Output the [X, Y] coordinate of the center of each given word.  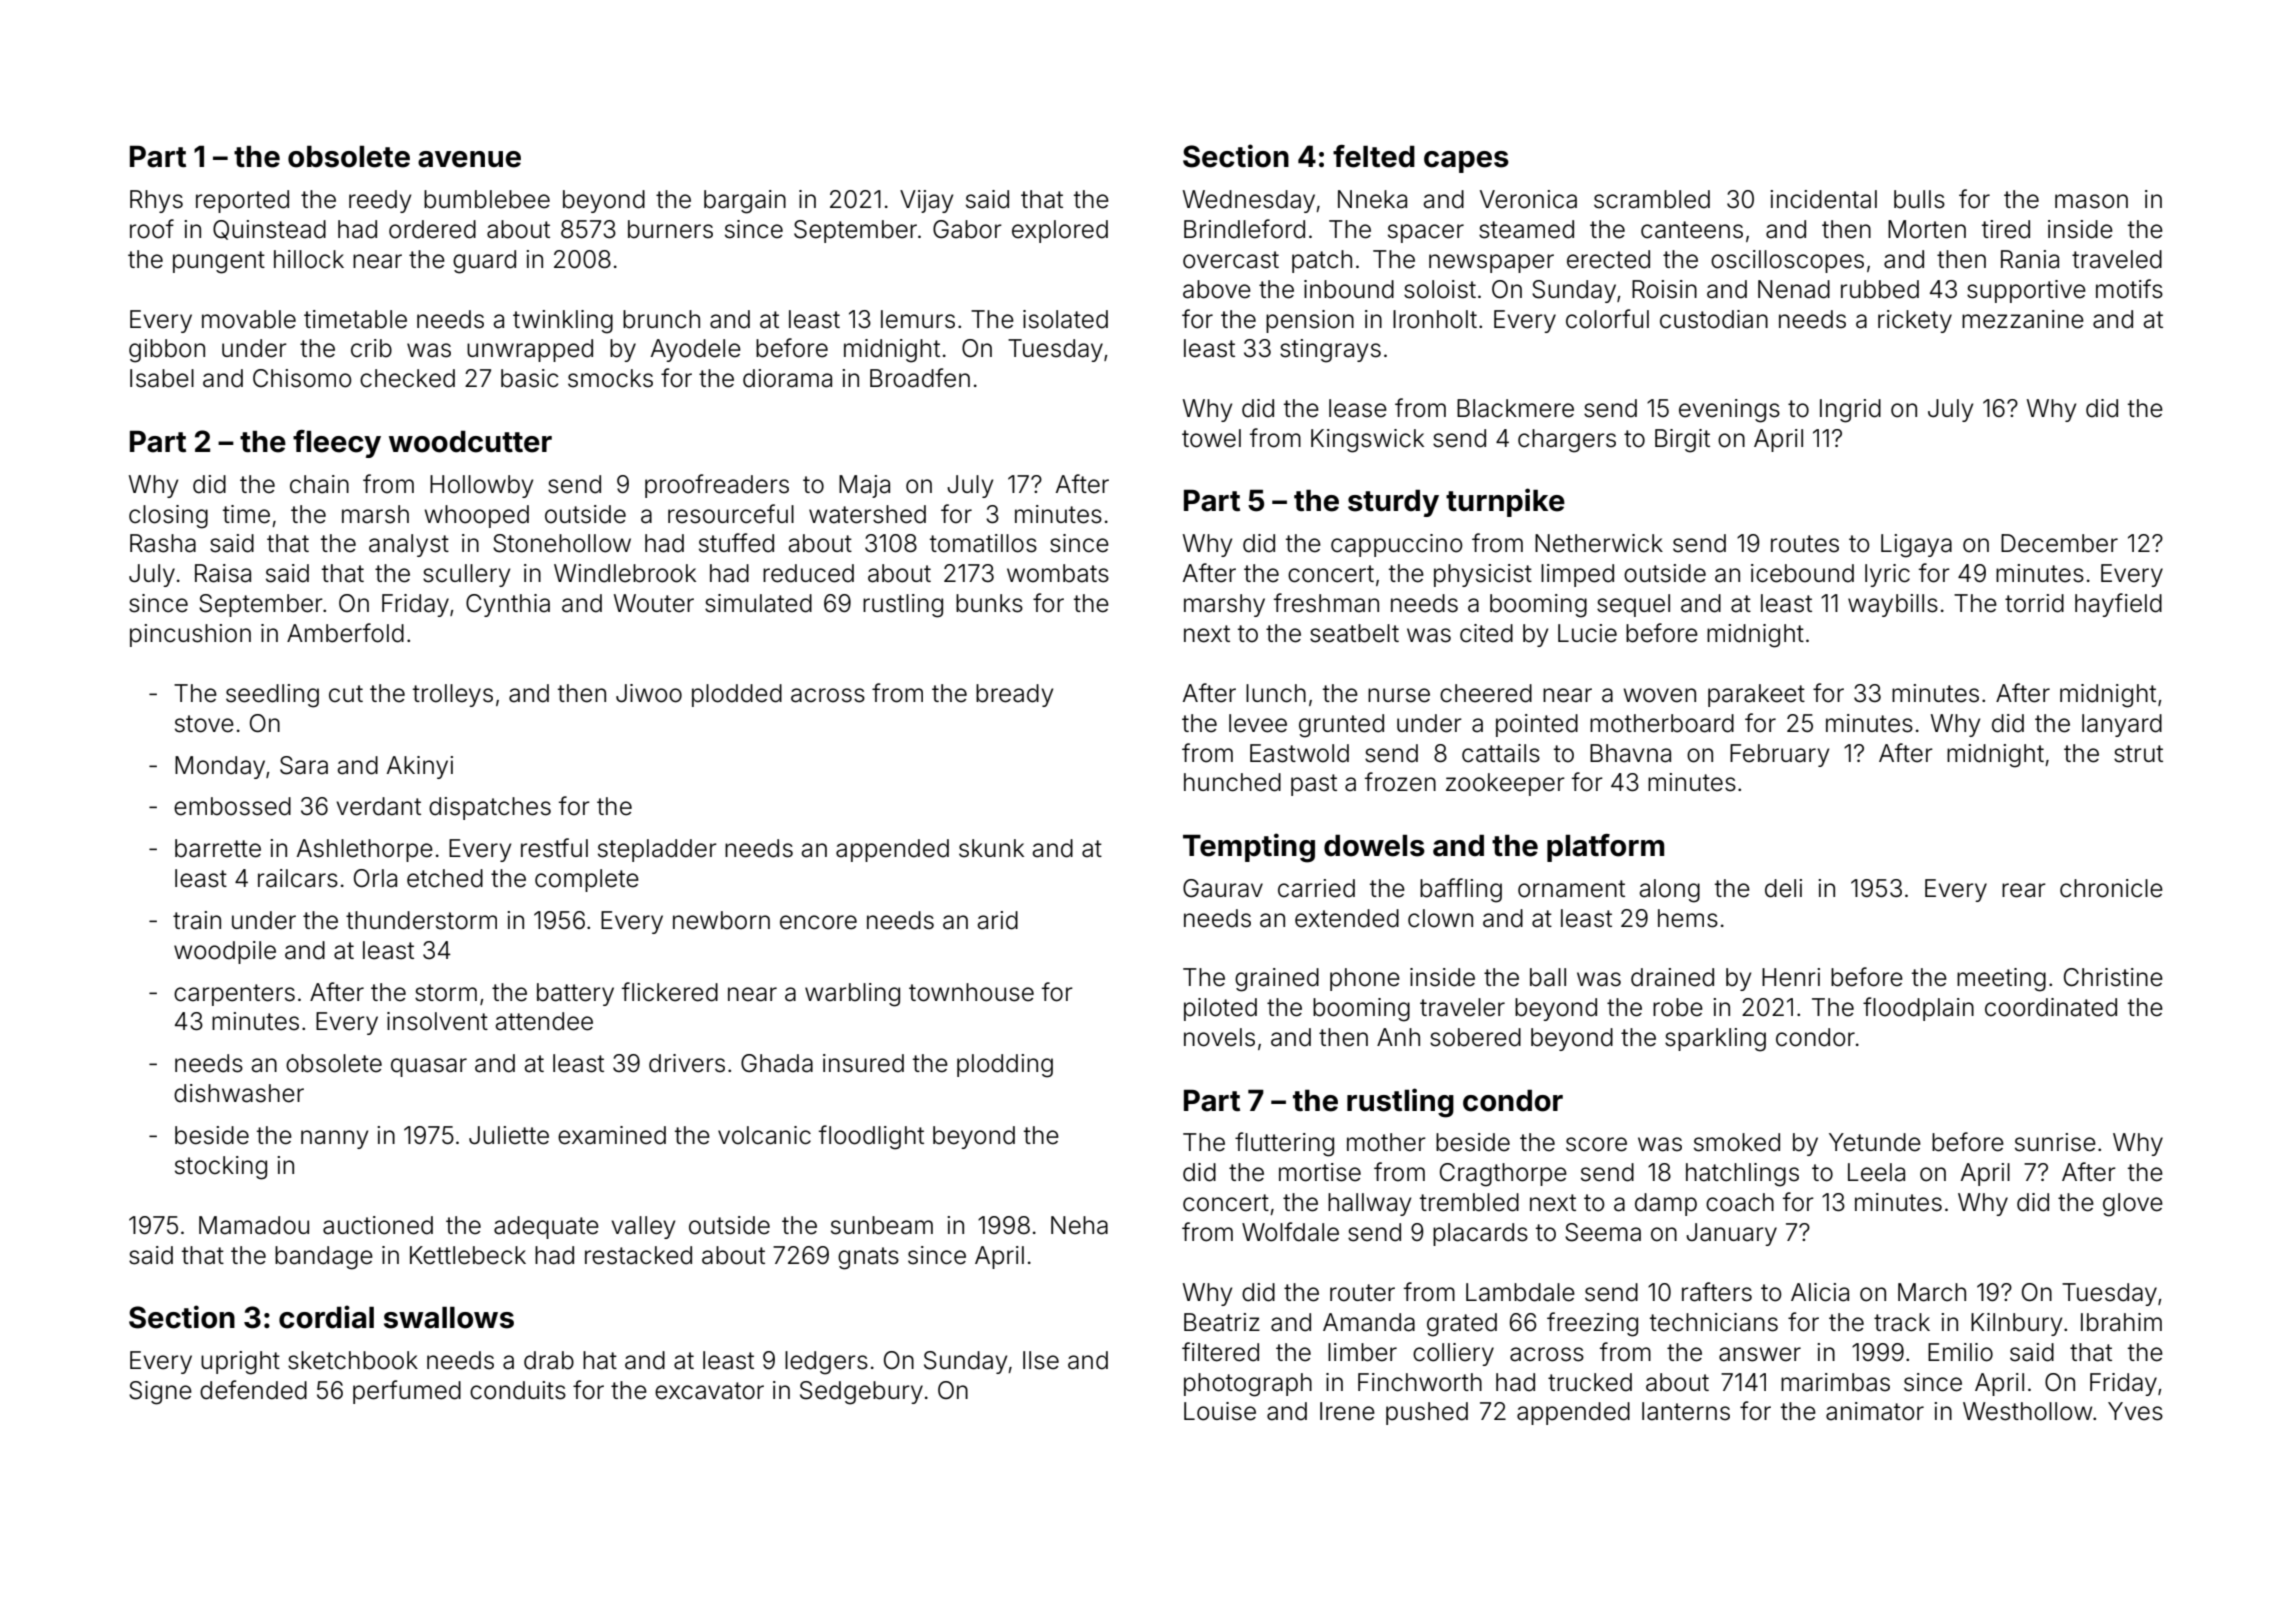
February [1779, 755]
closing [168, 517]
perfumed [407, 1392]
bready [1014, 695]
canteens [1692, 230]
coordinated [2051, 1007]
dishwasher [239, 1093]
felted [1374, 156]
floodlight [871, 1137]
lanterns [1686, 1411]
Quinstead [269, 230]
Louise [1220, 1411]
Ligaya [1916, 546]
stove [204, 724]
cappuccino [1397, 545]
